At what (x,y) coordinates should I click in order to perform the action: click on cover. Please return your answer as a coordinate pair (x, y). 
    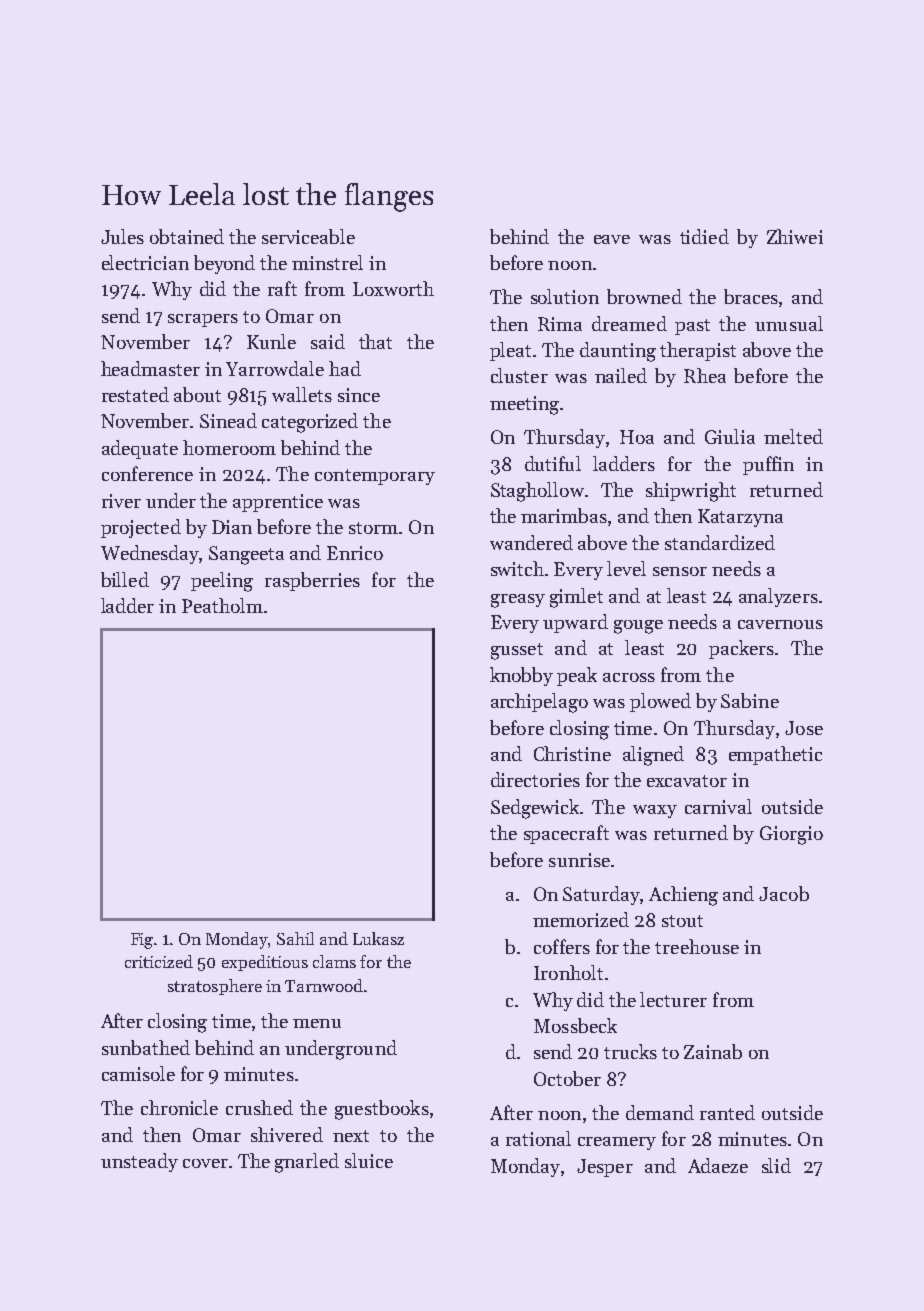
    Looking at the image, I should click on (205, 1163).
